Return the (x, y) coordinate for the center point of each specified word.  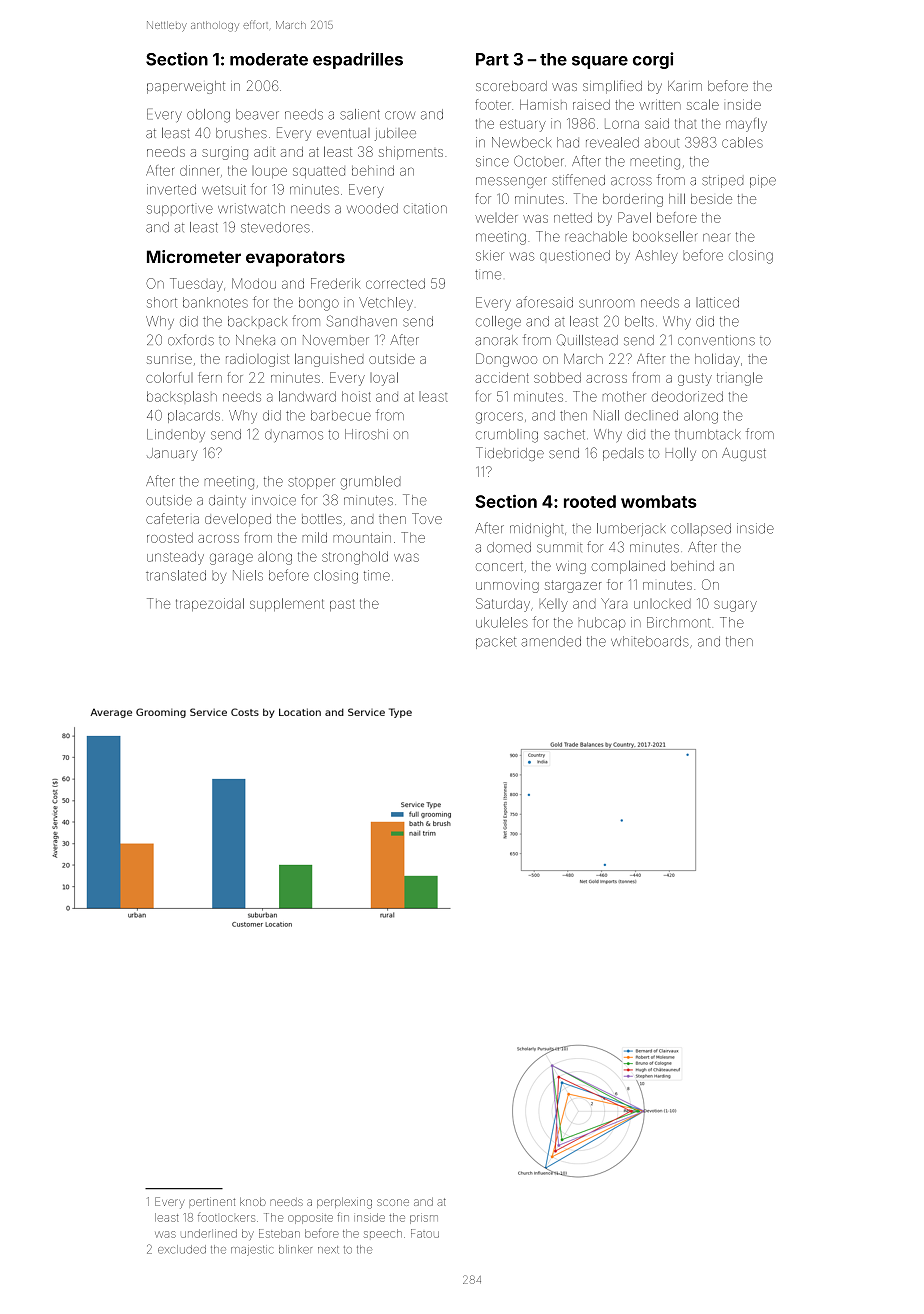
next (328, 1250)
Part (492, 59)
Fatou (425, 1233)
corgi (653, 60)
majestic (252, 1251)
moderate (269, 59)
